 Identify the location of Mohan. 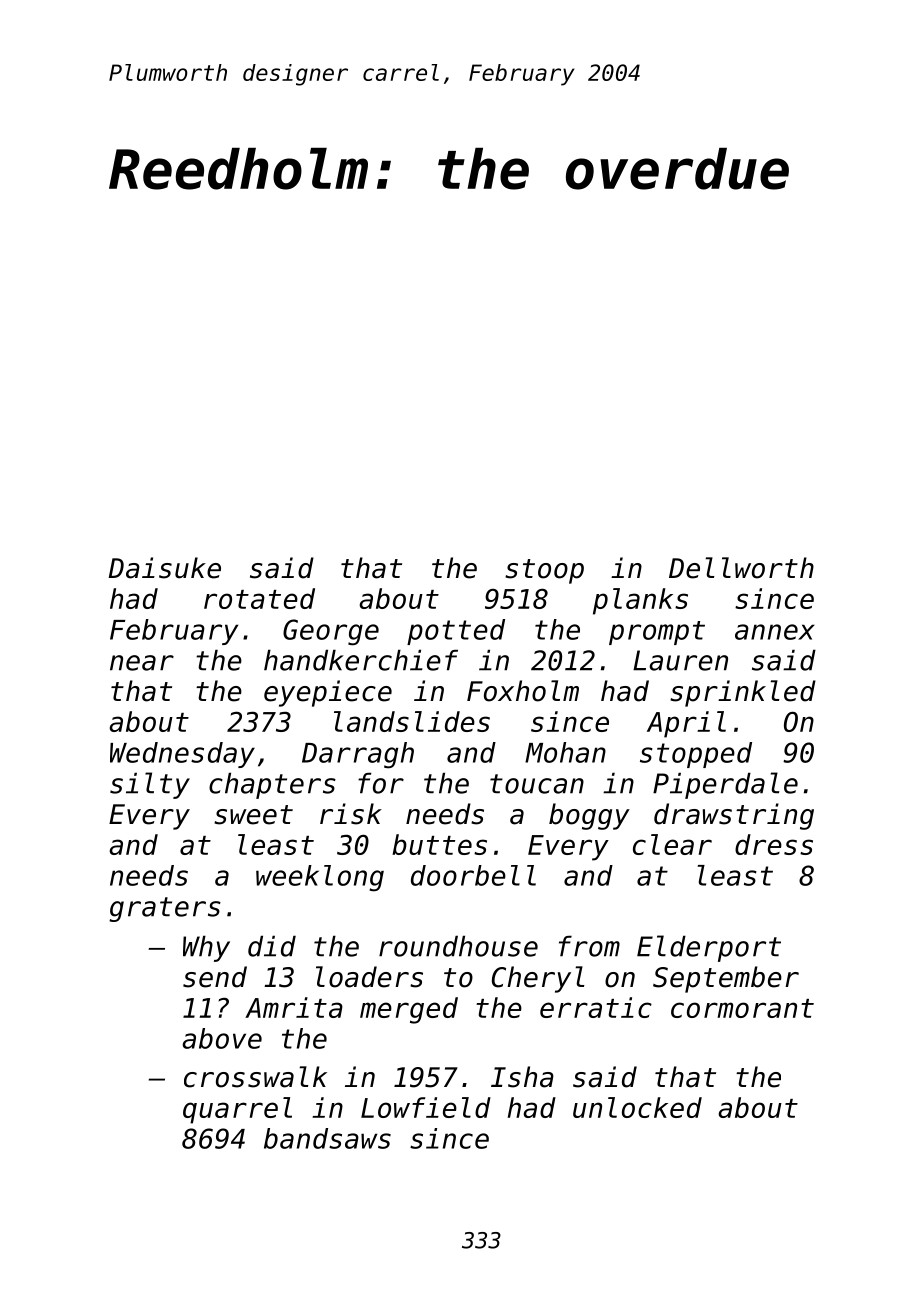
(565, 752).
